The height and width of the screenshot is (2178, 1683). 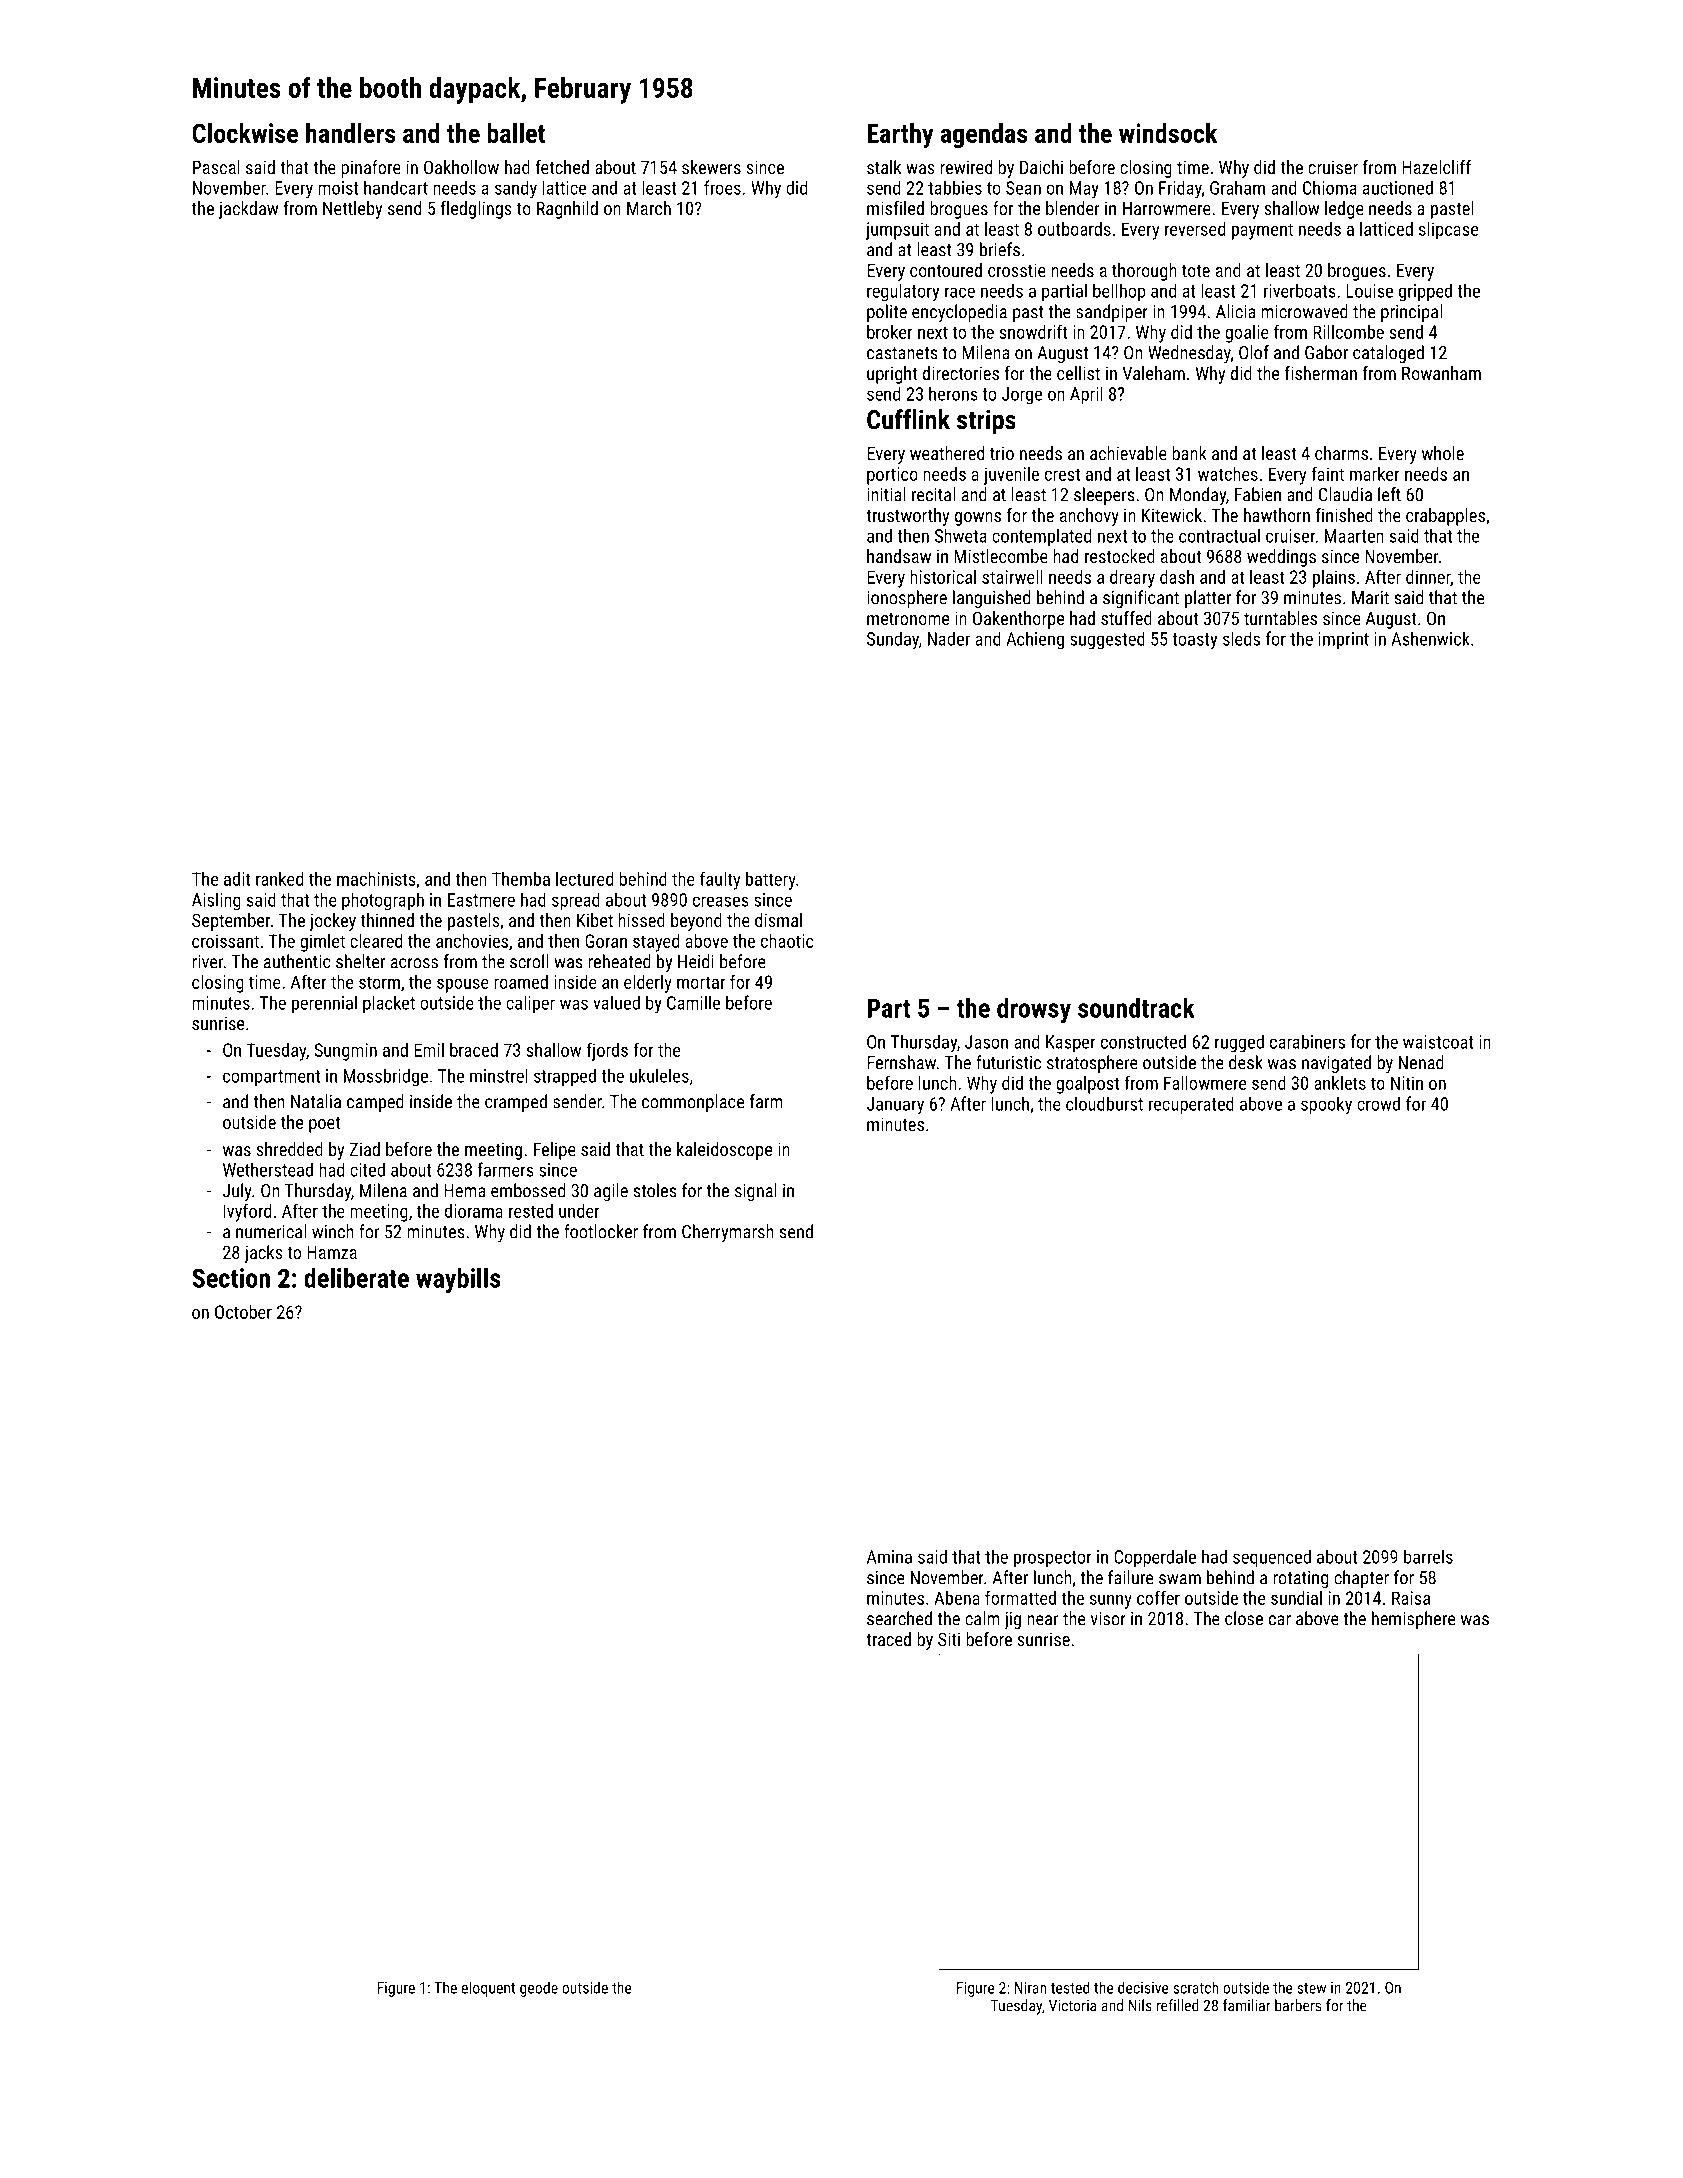 What do you see at coordinates (1136, 1007) in the screenshot?
I see `soundtrack` at bounding box center [1136, 1007].
